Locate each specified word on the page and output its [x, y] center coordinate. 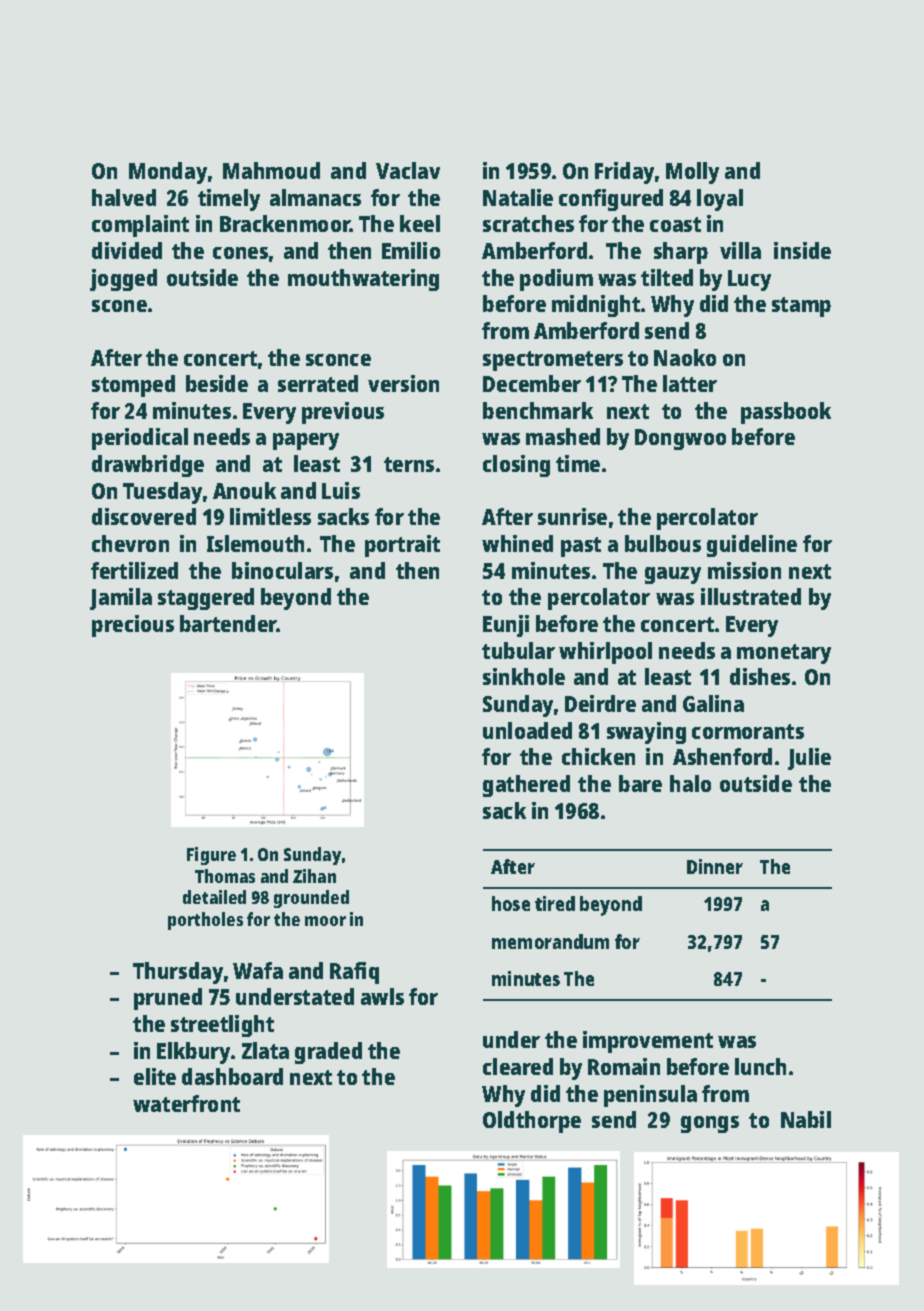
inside [802, 250]
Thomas [225, 876]
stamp [801, 307]
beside [217, 383]
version [403, 383]
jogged [123, 280]
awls [382, 996]
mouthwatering [363, 280]
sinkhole [524, 676]
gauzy [673, 575]
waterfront [186, 1103]
